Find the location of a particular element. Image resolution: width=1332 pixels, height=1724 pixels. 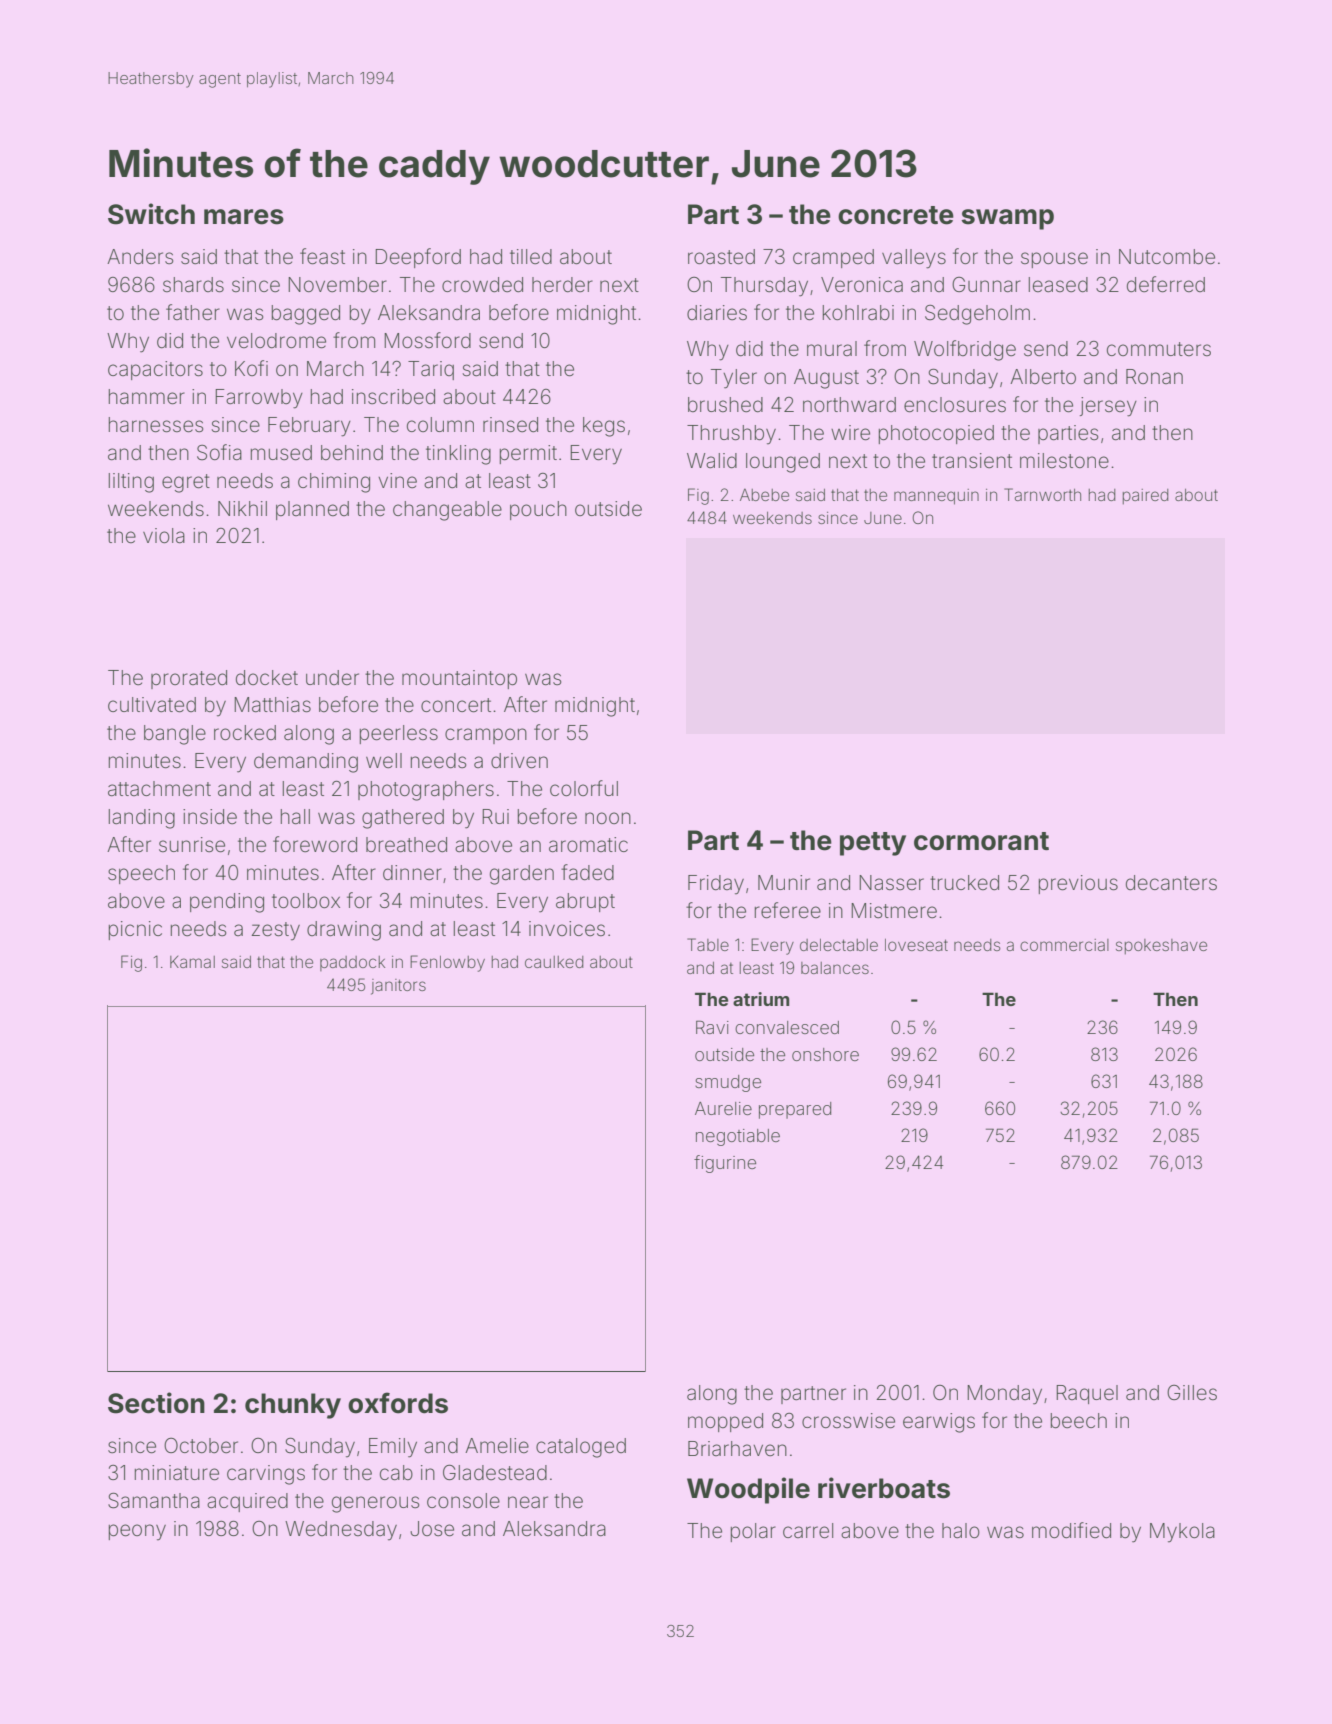

paired is located at coordinates (1146, 497).
